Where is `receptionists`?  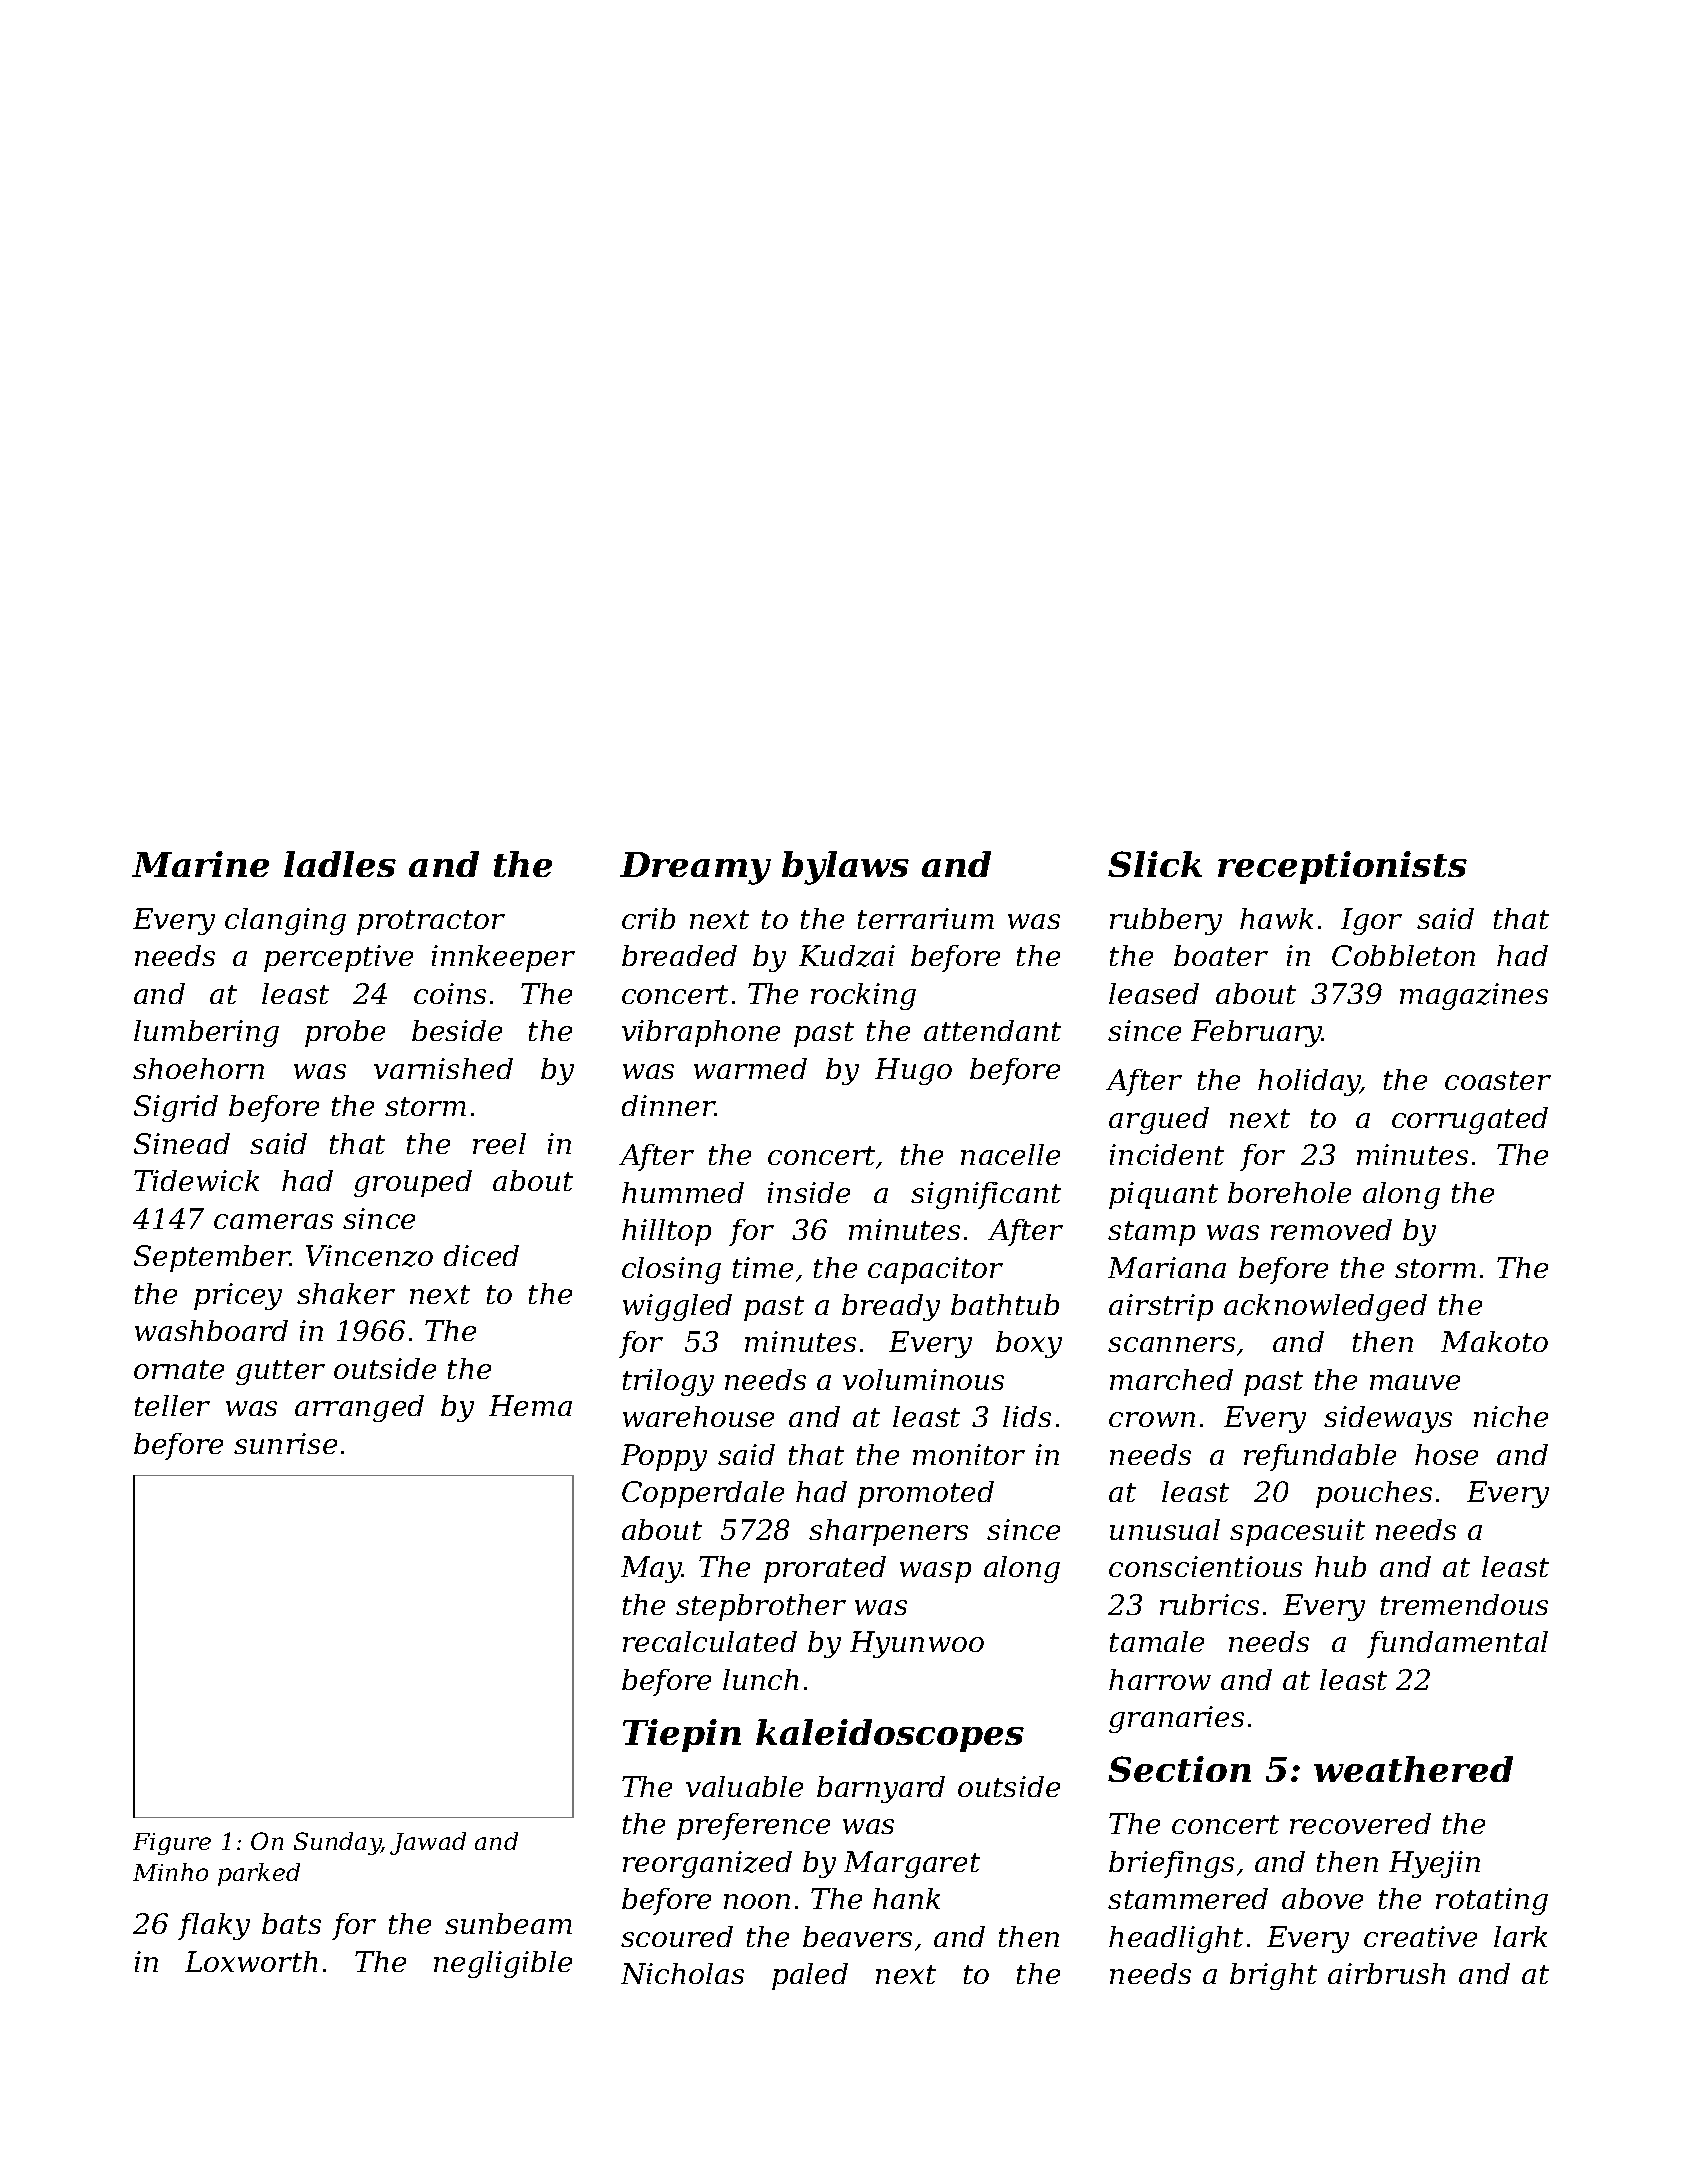 receptionists is located at coordinates (1342, 867).
